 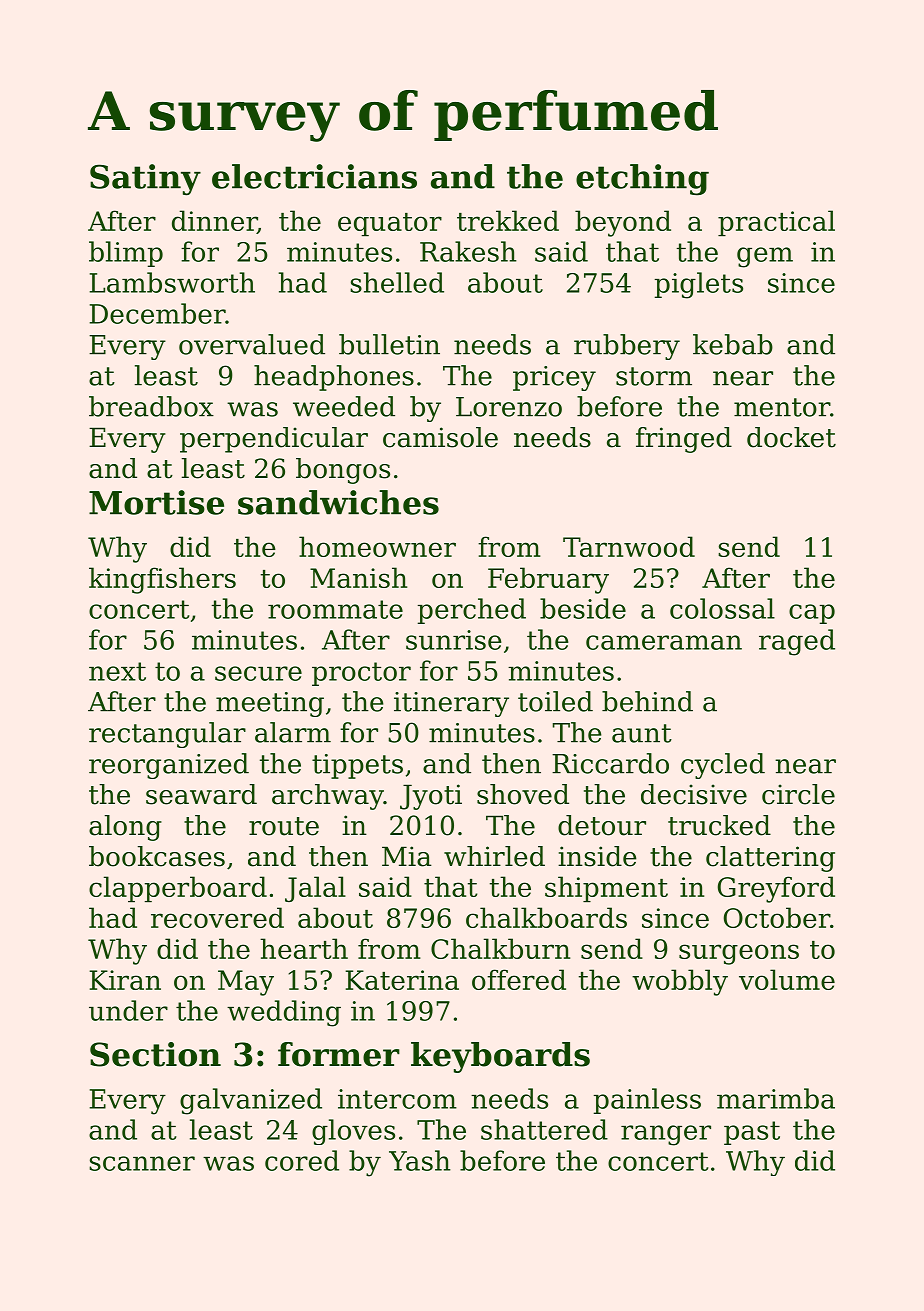 I want to click on sandwiches, so click(x=338, y=502).
